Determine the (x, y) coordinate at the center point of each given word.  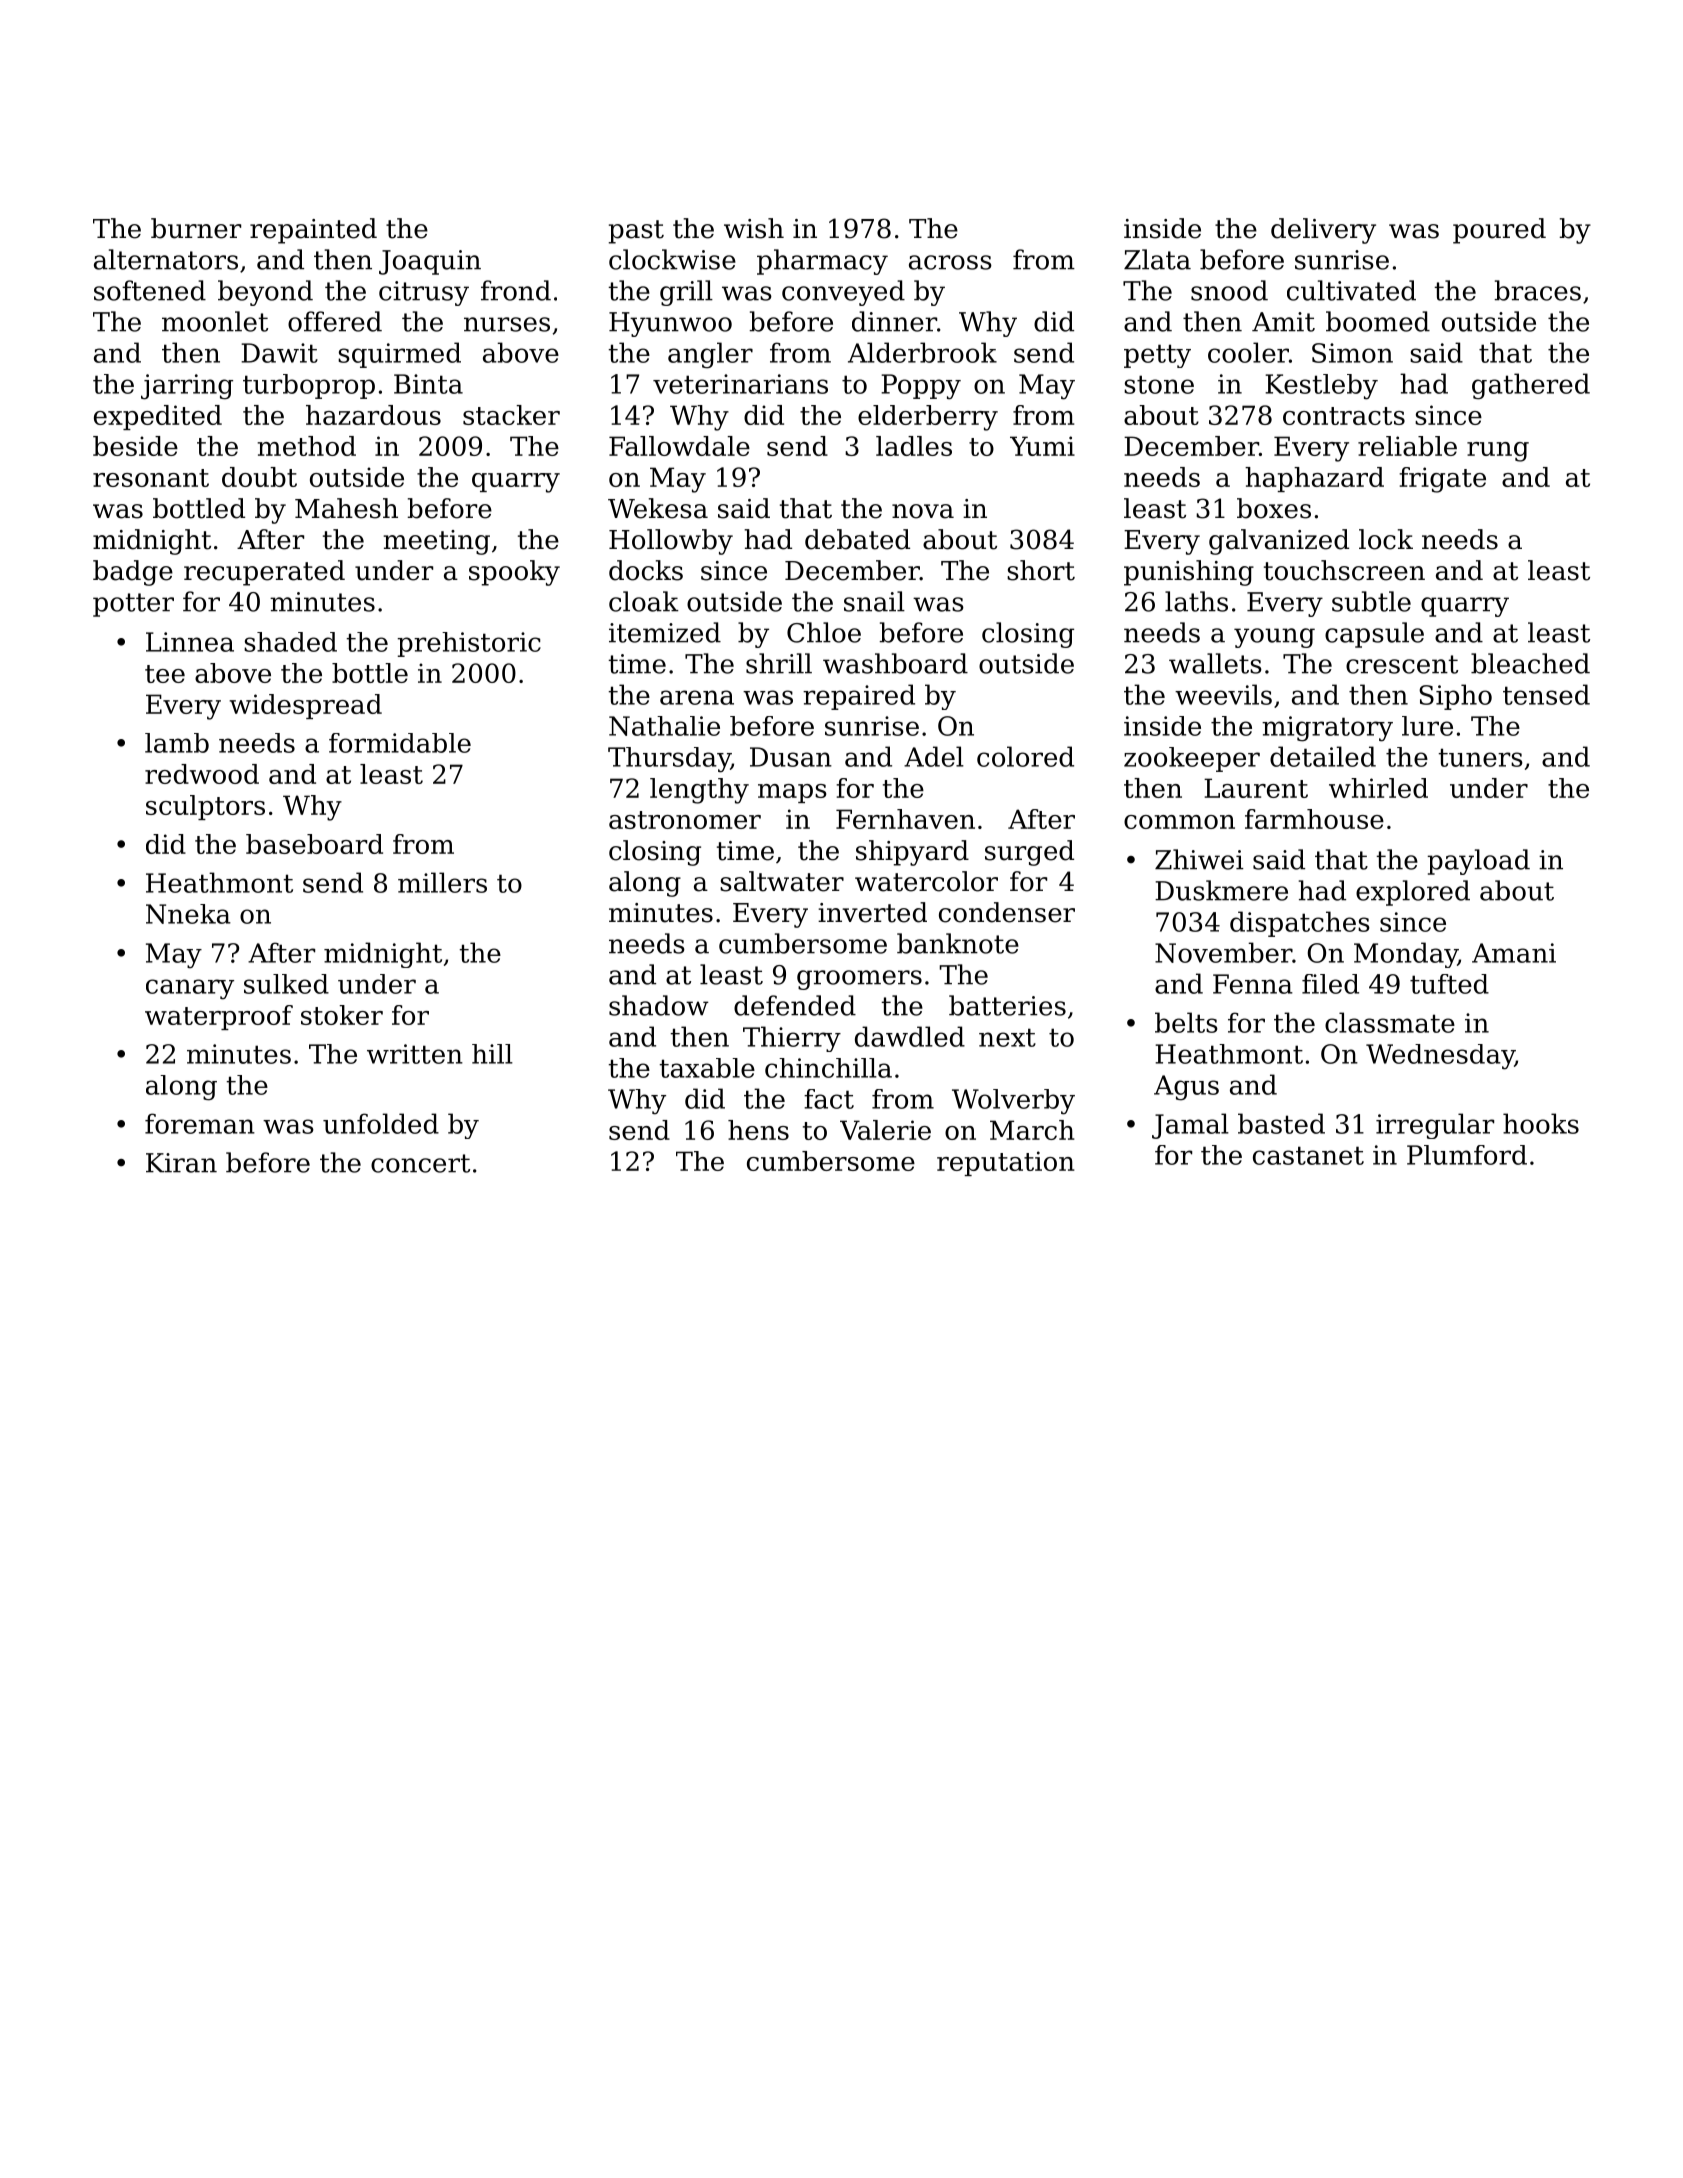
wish (754, 228)
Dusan (791, 757)
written (415, 1054)
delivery (1323, 231)
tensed (1546, 694)
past (636, 232)
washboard (895, 663)
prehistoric (469, 644)
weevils (1223, 694)
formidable (400, 743)
